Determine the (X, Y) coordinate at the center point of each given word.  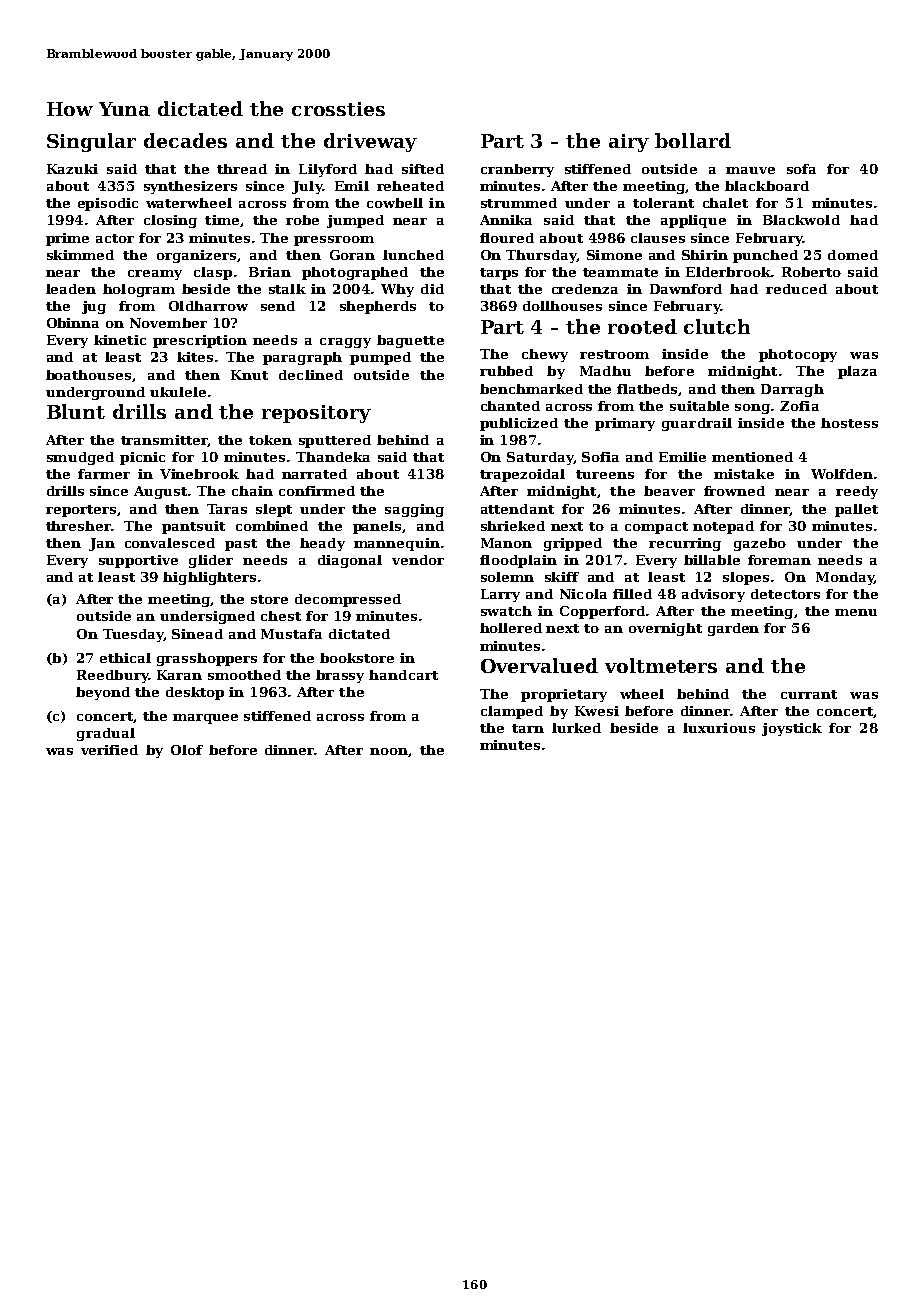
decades (185, 140)
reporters (81, 511)
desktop (195, 693)
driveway (370, 142)
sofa (801, 169)
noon (389, 751)
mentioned (752, 457)
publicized (519, 424)
